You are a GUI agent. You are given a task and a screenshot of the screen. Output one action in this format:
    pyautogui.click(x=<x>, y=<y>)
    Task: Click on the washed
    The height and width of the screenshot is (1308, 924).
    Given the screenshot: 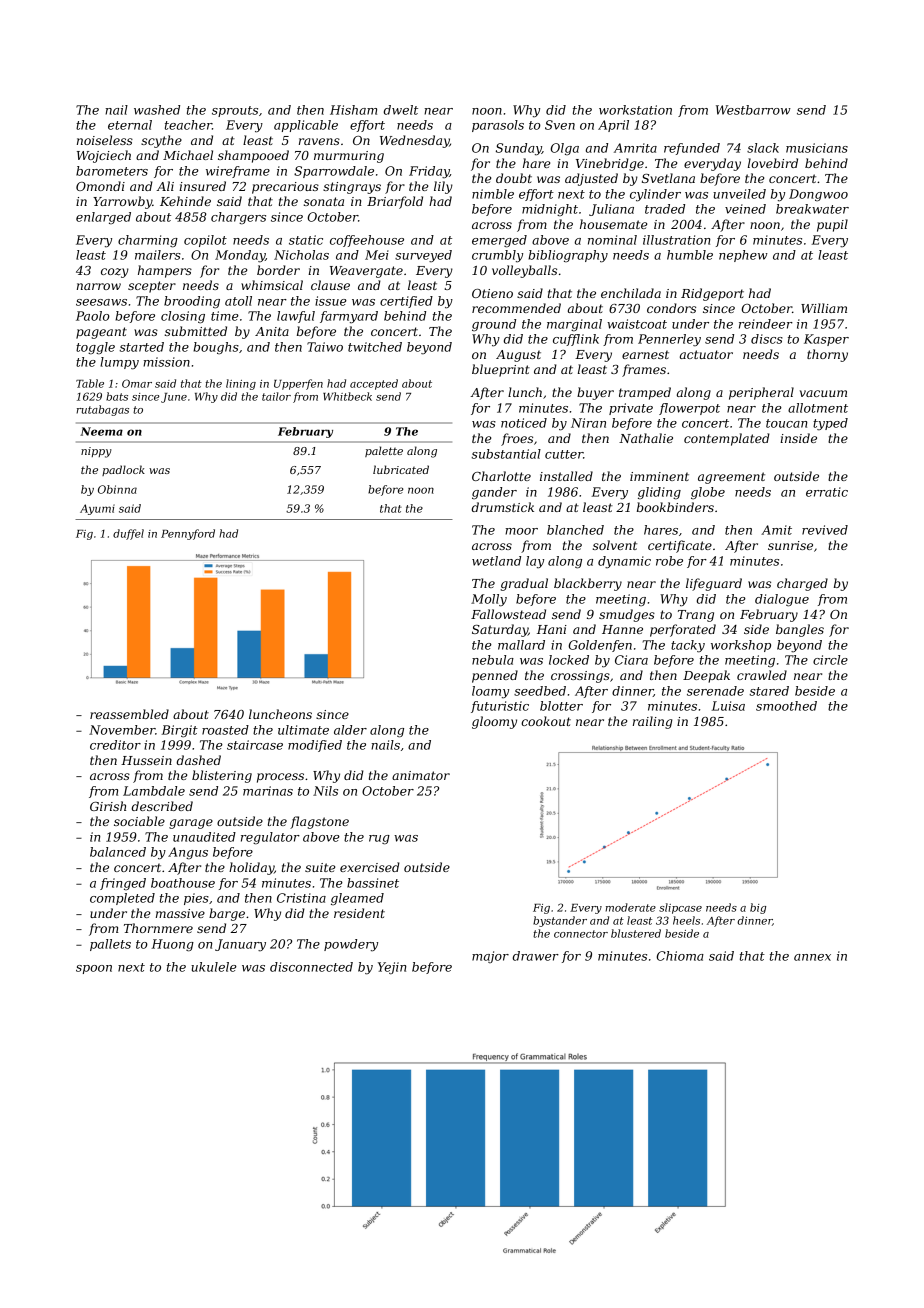 What is the action you would take?
    pyautogui.click(x=157, y=110)
